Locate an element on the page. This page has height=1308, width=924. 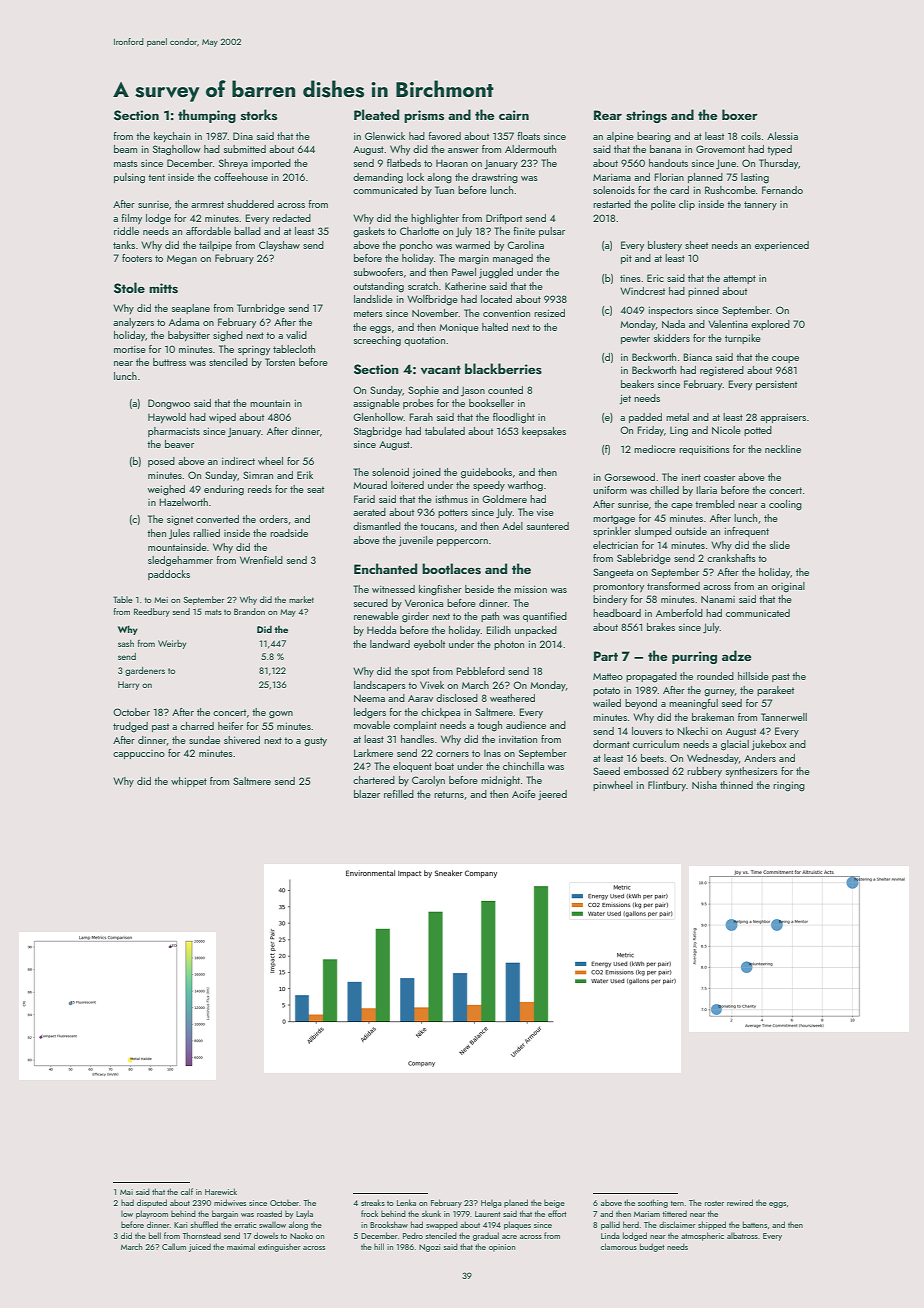
Aoife is located at coordinates (524, 794).
